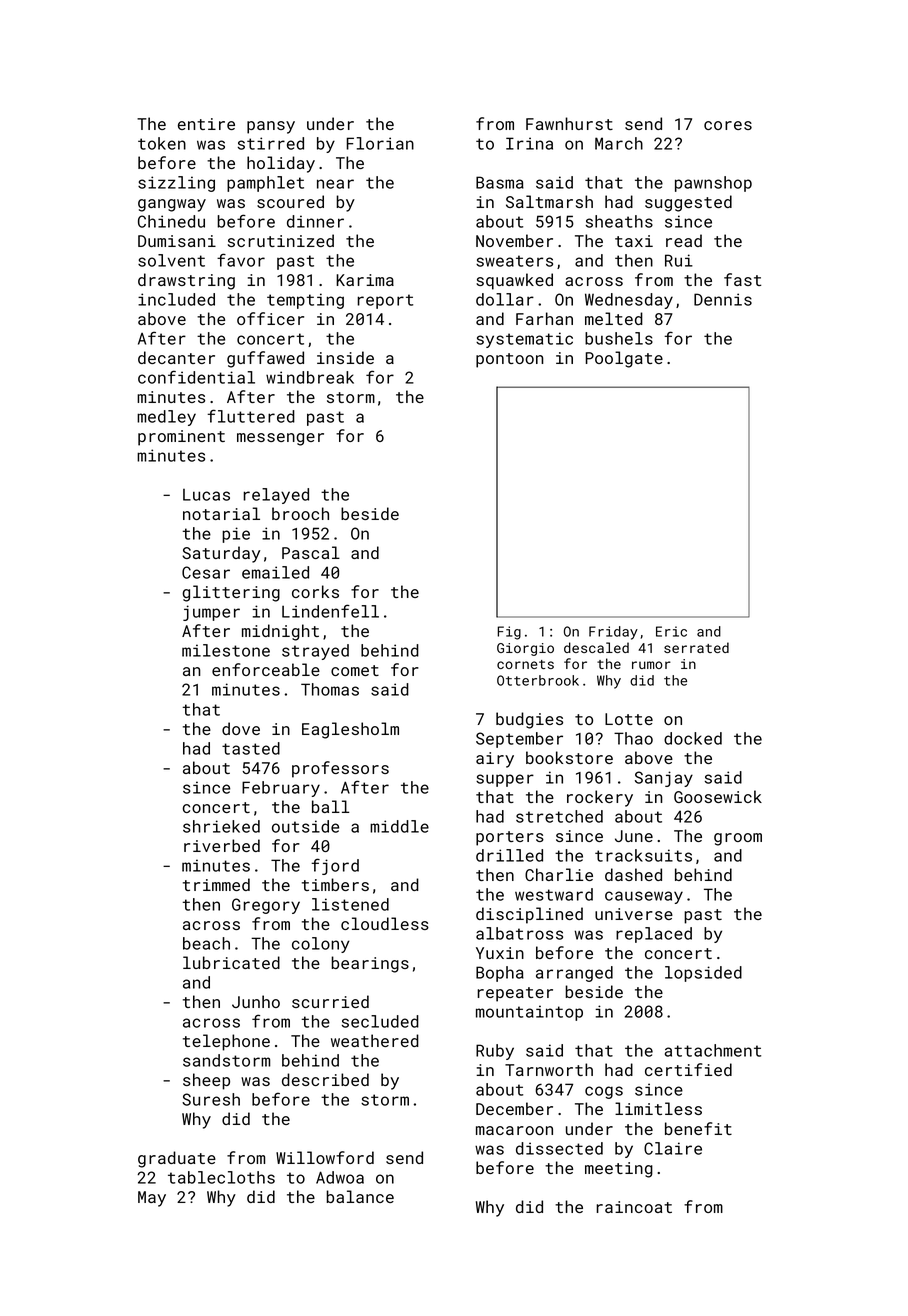  Describe the element at coordinates (231, 962) in the document. I see `lubricated` at that location.
